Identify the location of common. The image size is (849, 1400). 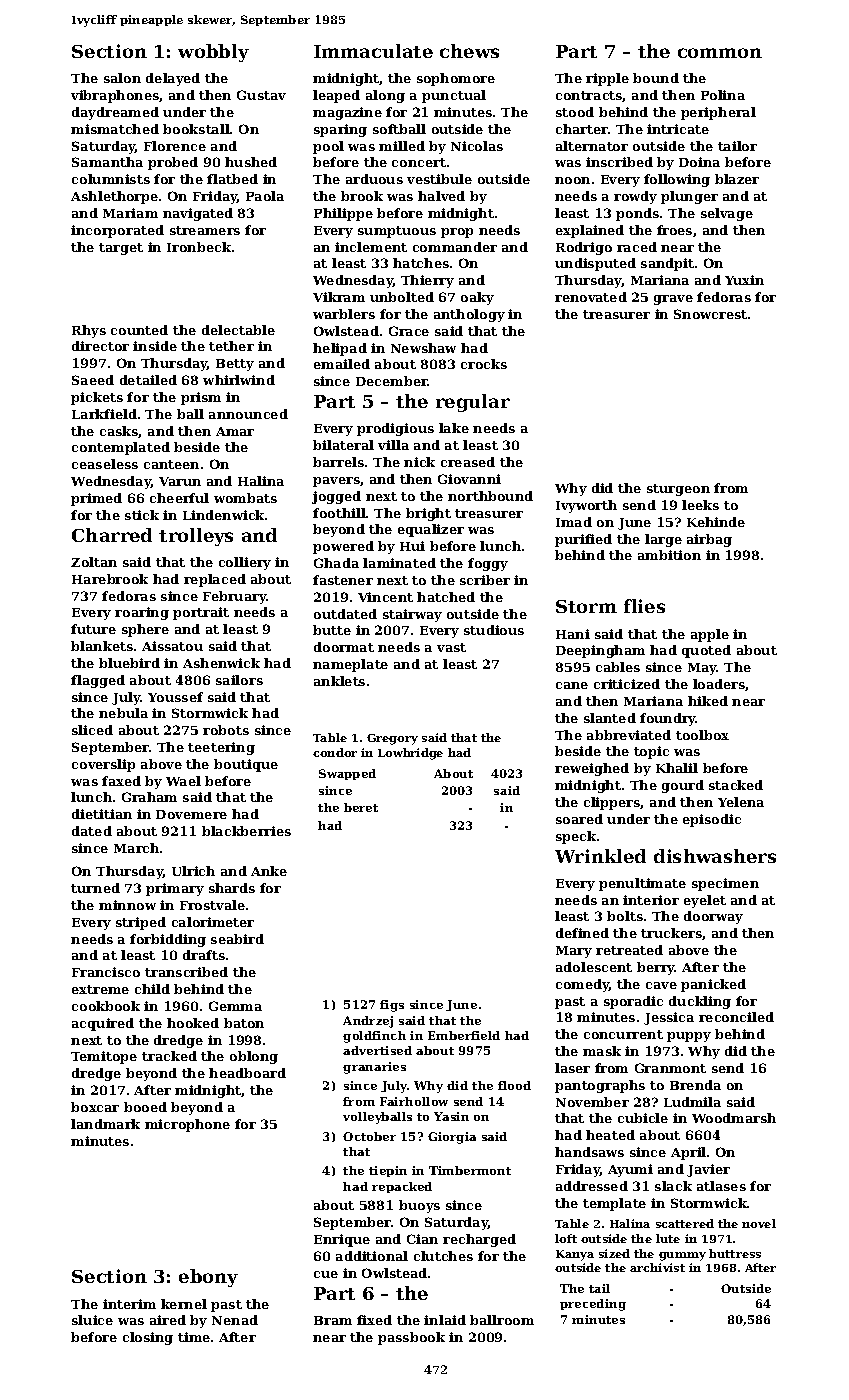
(720, 53).
